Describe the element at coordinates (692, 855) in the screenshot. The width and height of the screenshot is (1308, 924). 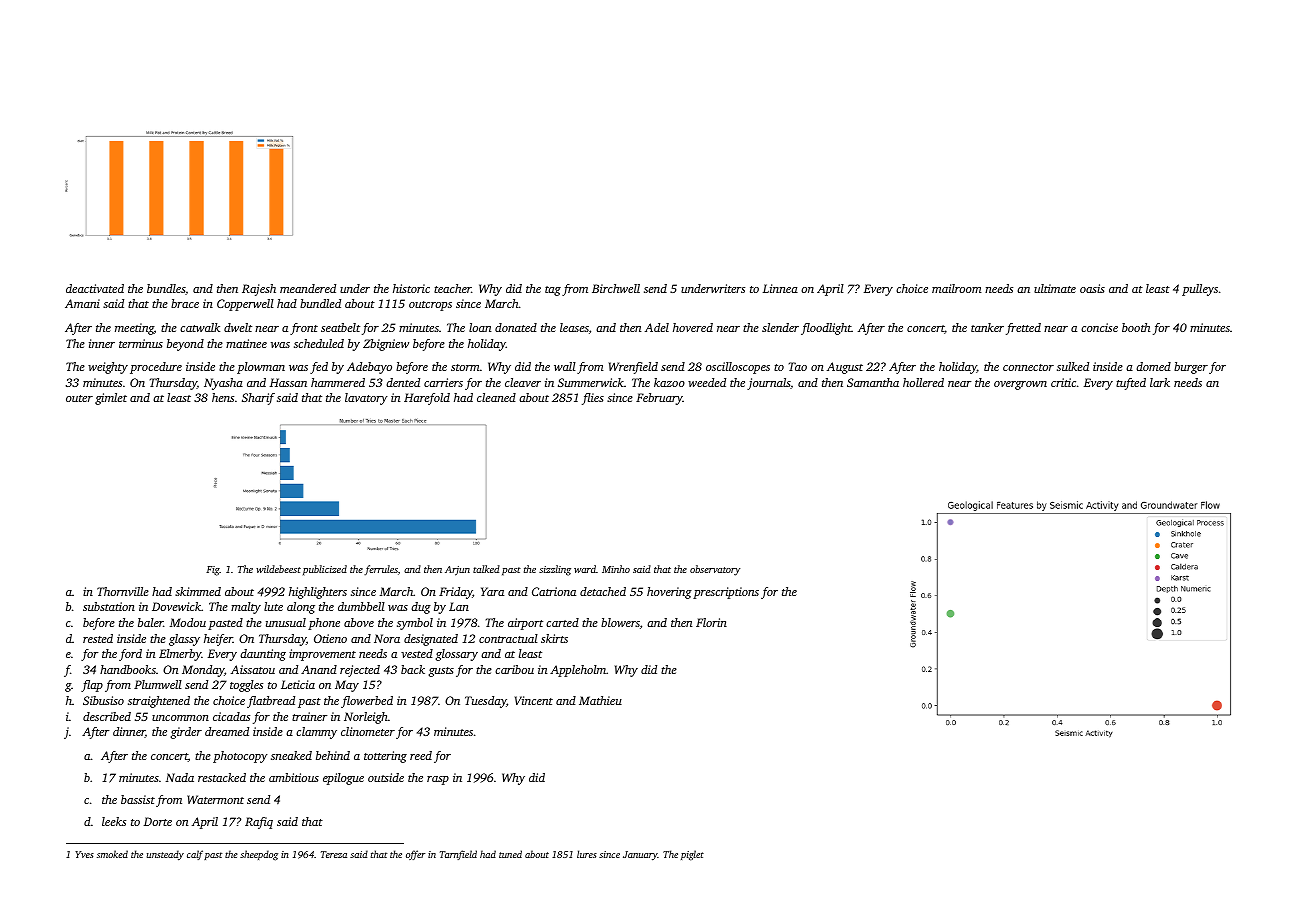
I see `piglet` at that location.
